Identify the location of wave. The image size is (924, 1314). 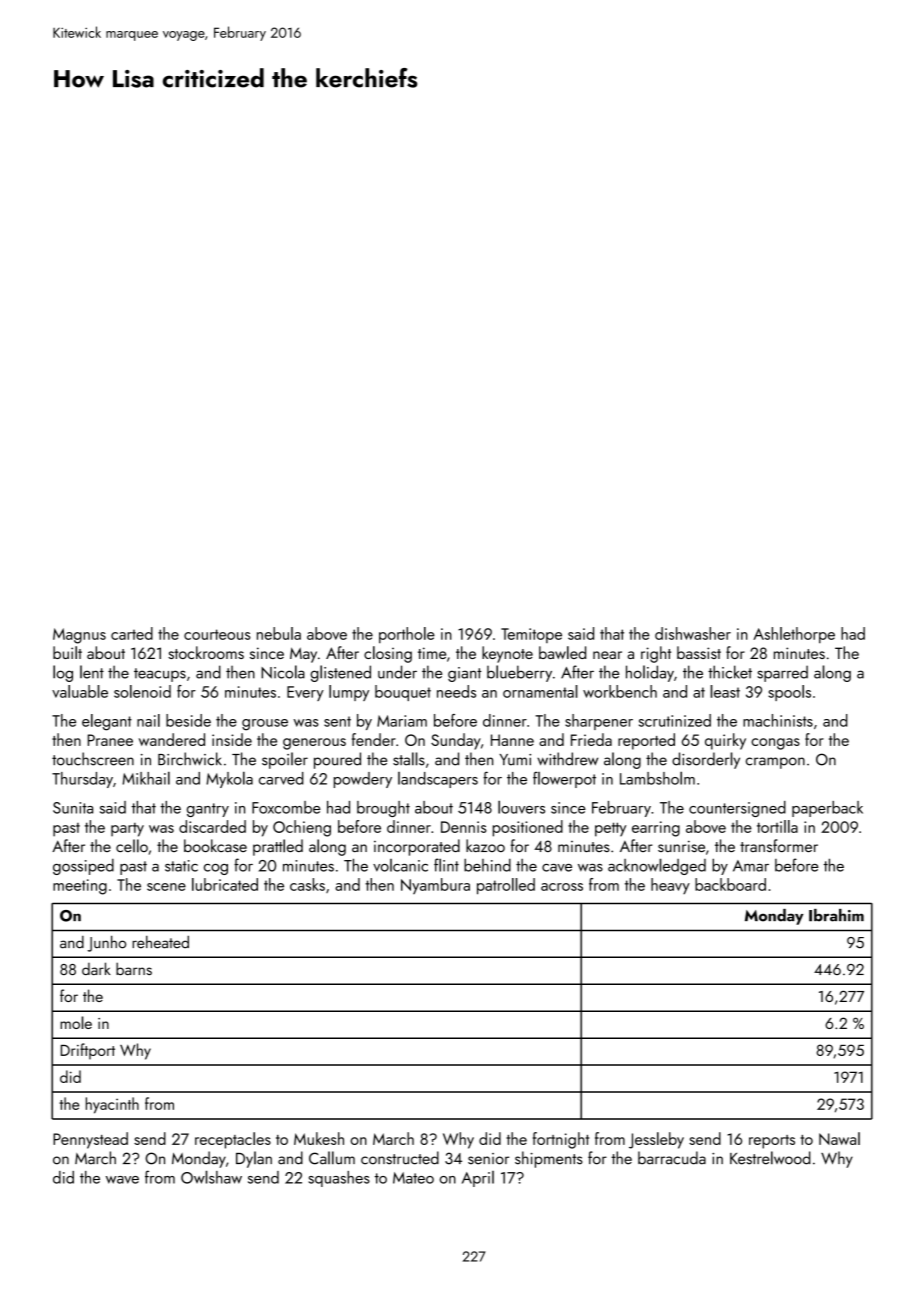
(122, 1180).
